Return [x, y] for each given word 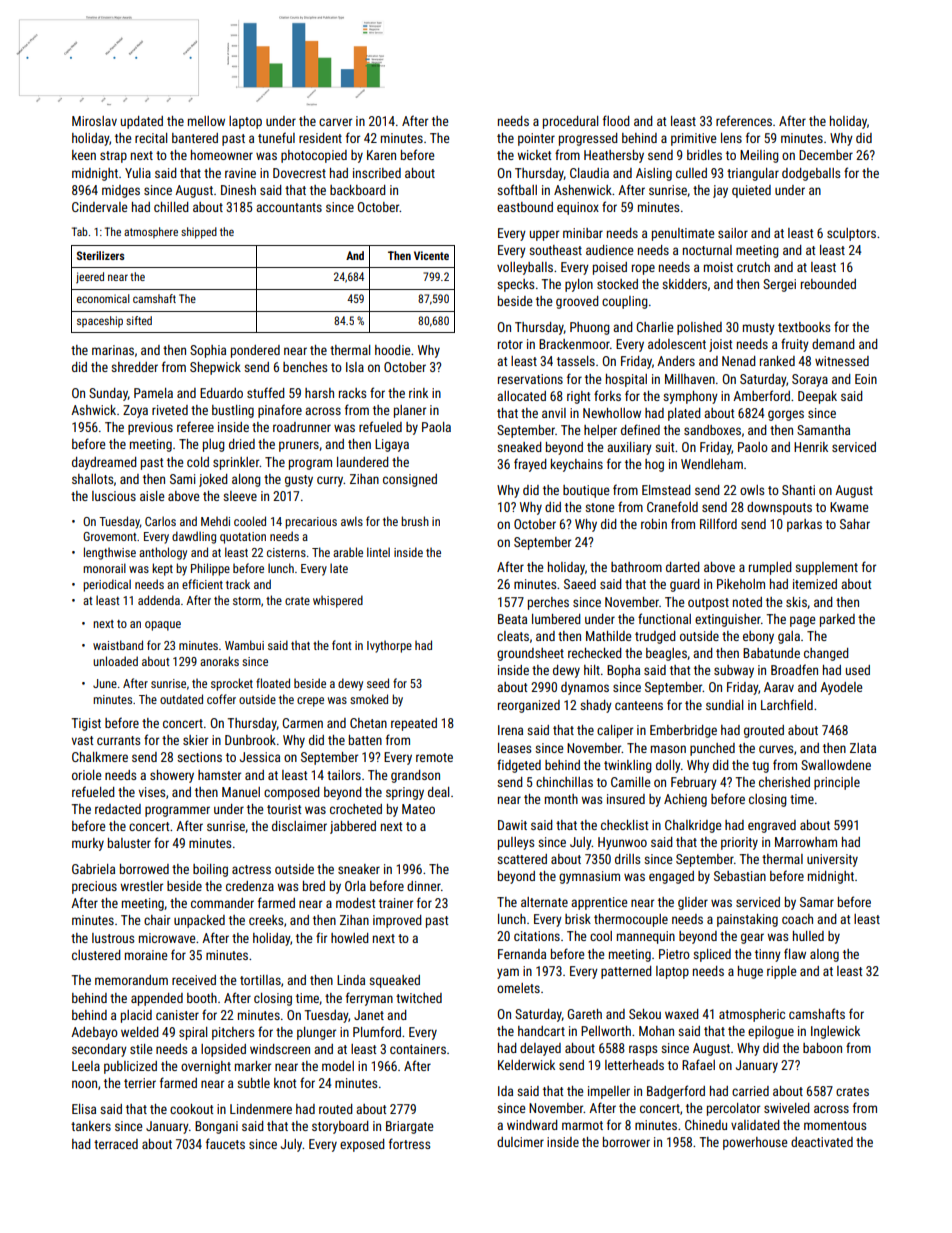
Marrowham [806, 842]
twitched [419, 998]
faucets [225, 1143]
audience [609, 250]
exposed [362, 1145]
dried [242, 444]
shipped [199, 233]
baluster [129, 843]
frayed [530, 465]
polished [699, 328]
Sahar [855, 524]
